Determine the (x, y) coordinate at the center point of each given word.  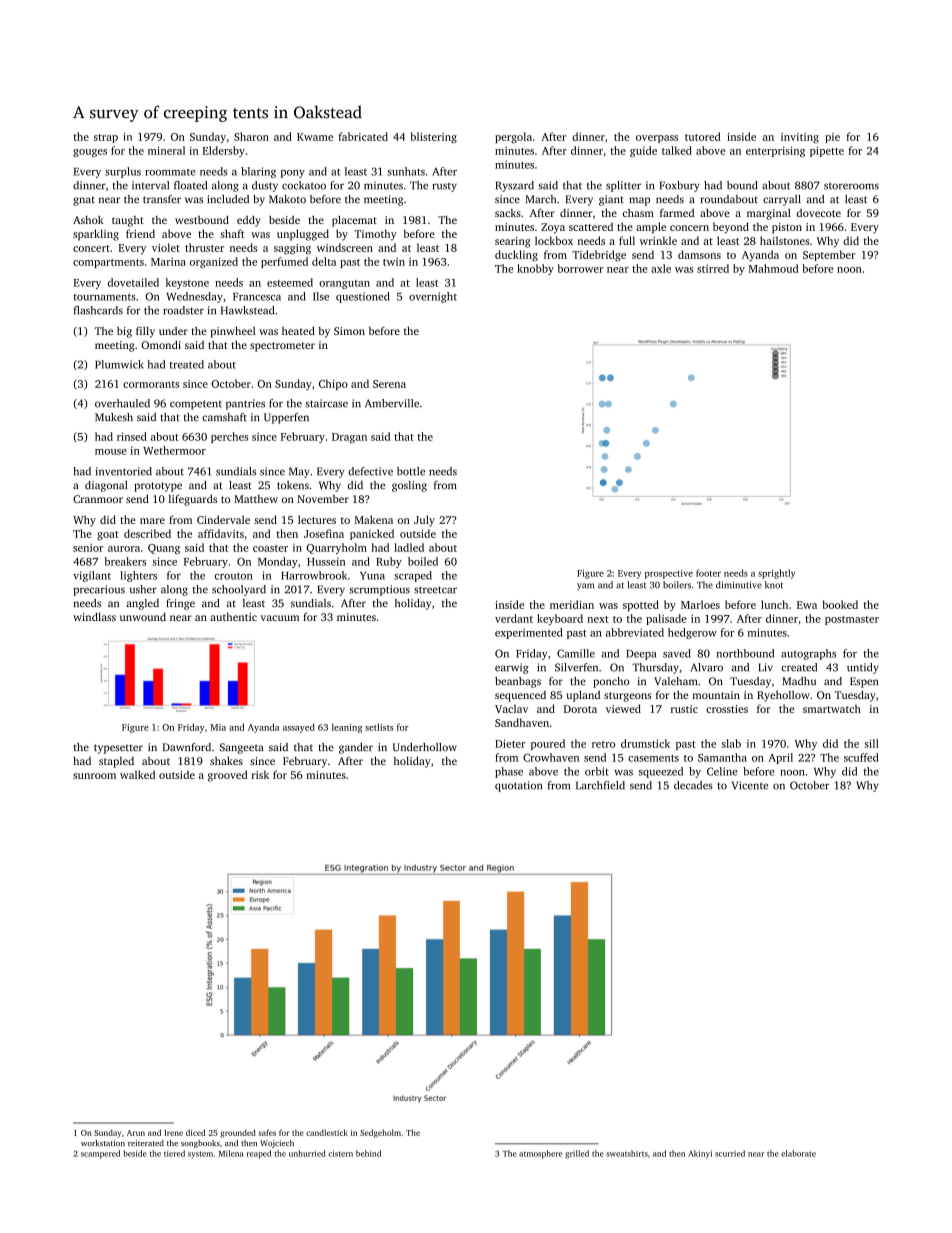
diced (195, 1132)
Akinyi (700, 1154)
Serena (389, 384)
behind (368, 1153)
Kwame (315, 137)
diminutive (739, 585)
